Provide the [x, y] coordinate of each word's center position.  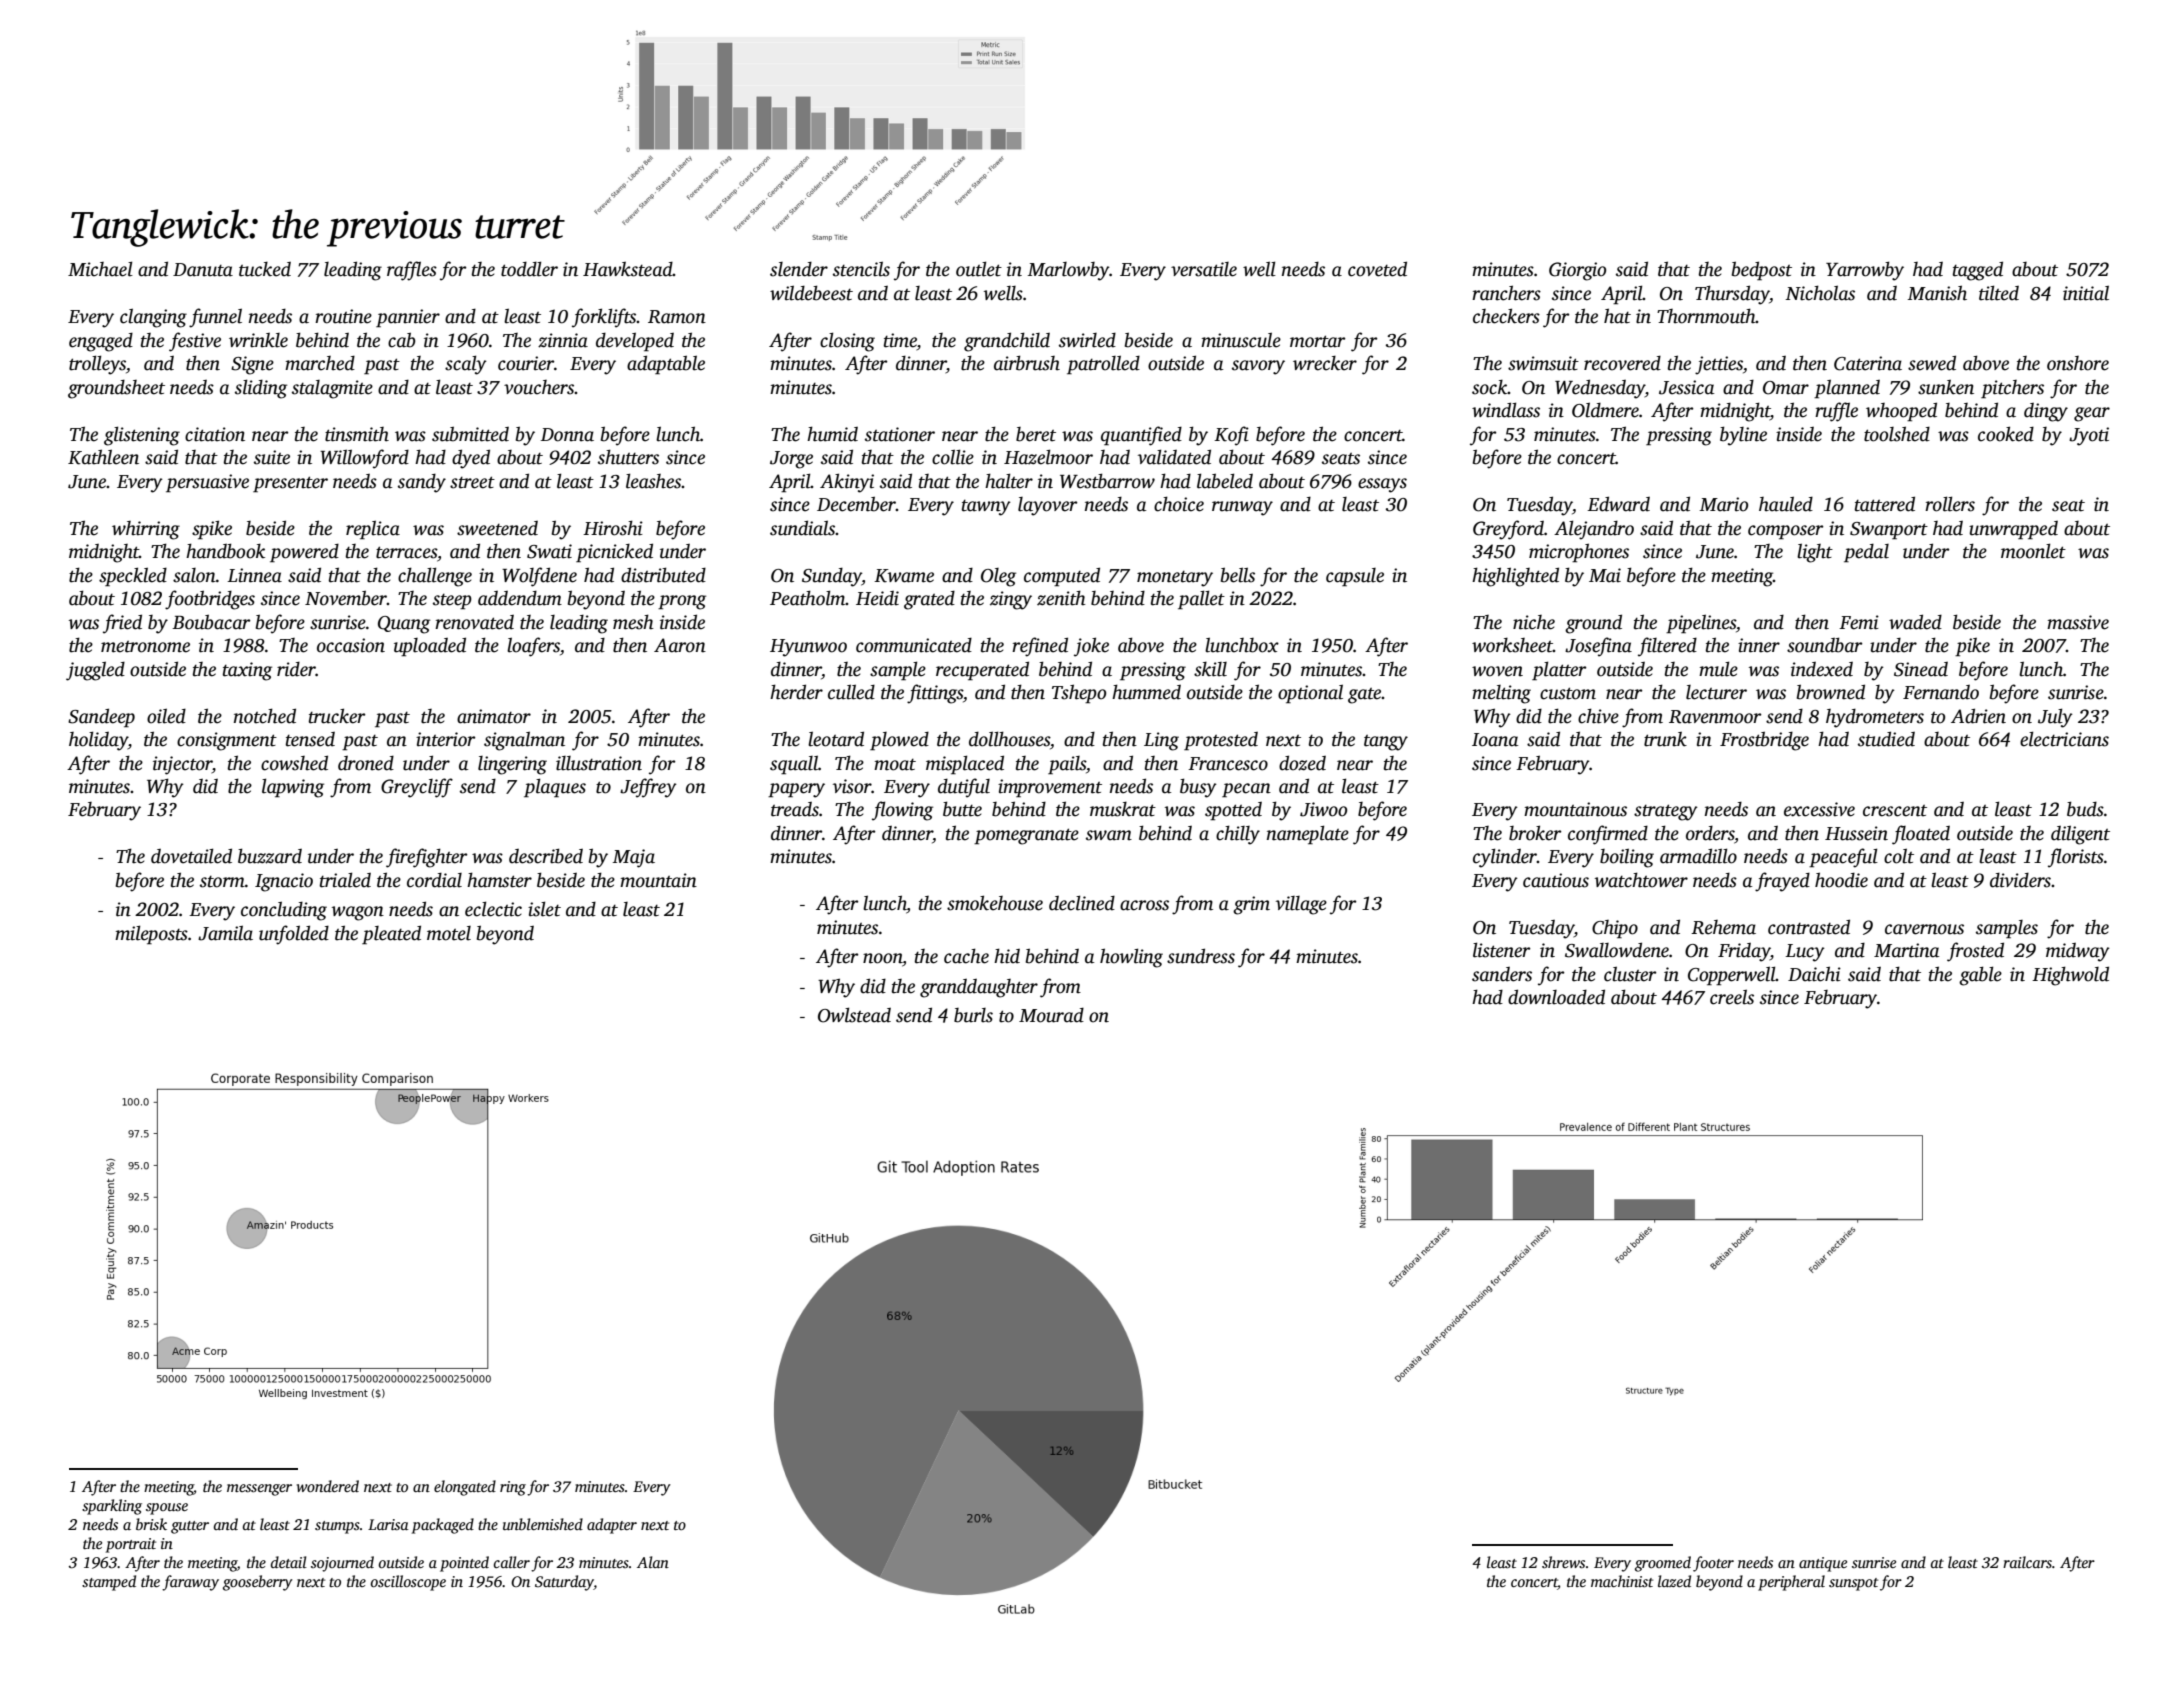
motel [449, 933]
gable [1980, 976]
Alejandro [1594, 530]
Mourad [1051, 1015]
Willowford [364, 459]
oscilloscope [408, 1583]
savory [1258, 367]
